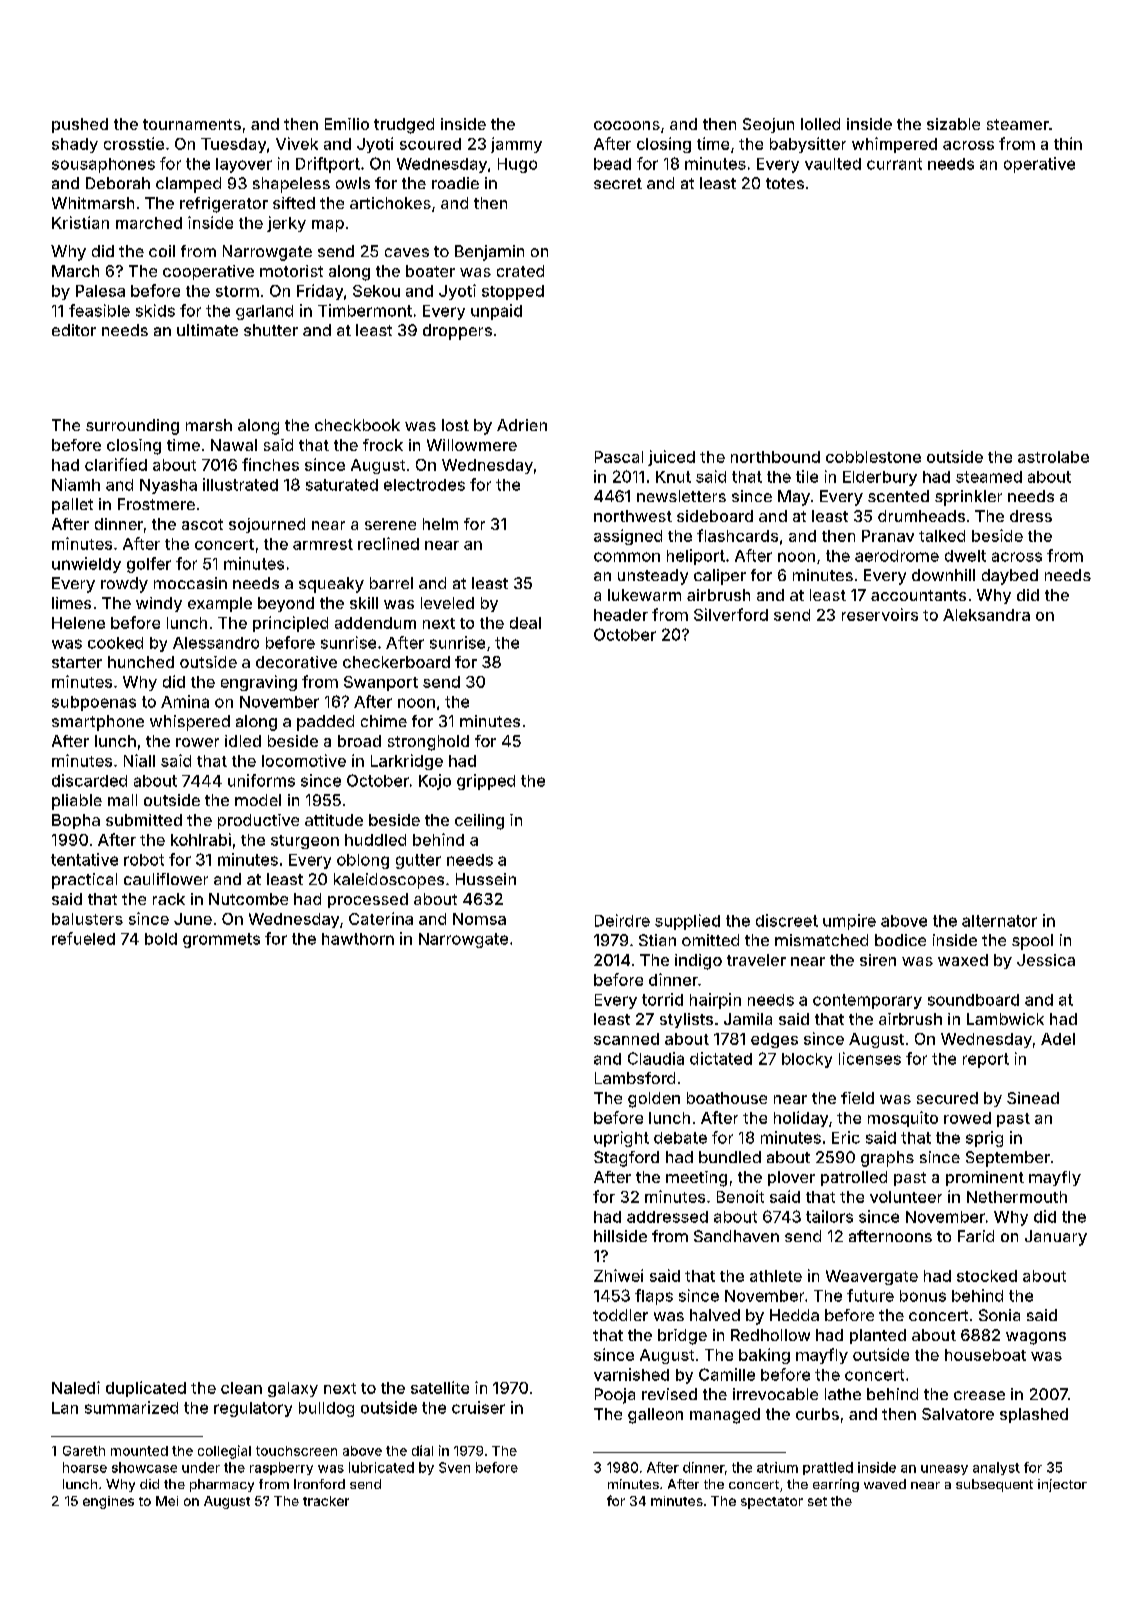 The width and height of the page is (1143, 1616). I want to click on currant, so click(894, 164).
